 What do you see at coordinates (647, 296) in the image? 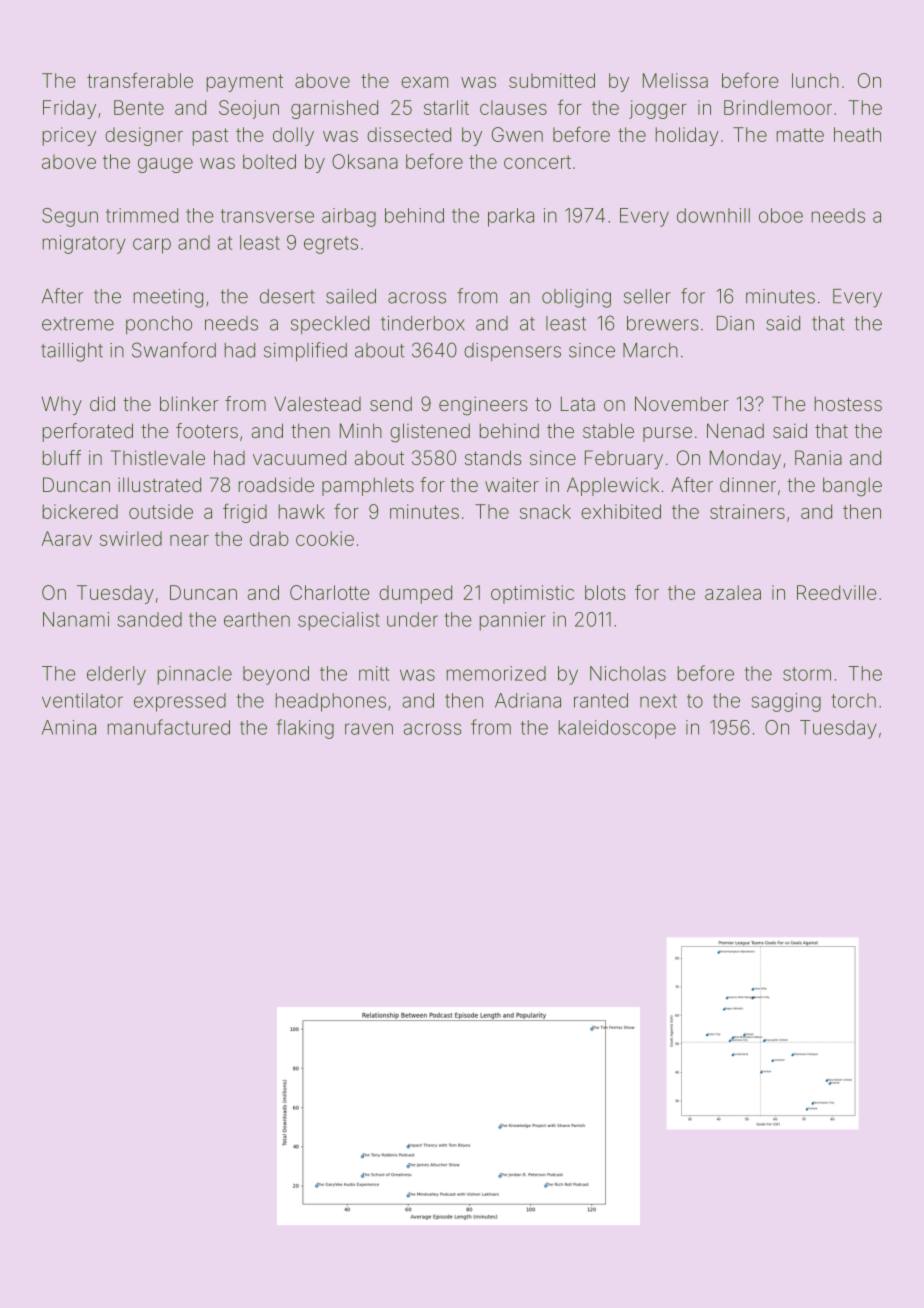
I see `seller` at bounding box center [647, 296].
